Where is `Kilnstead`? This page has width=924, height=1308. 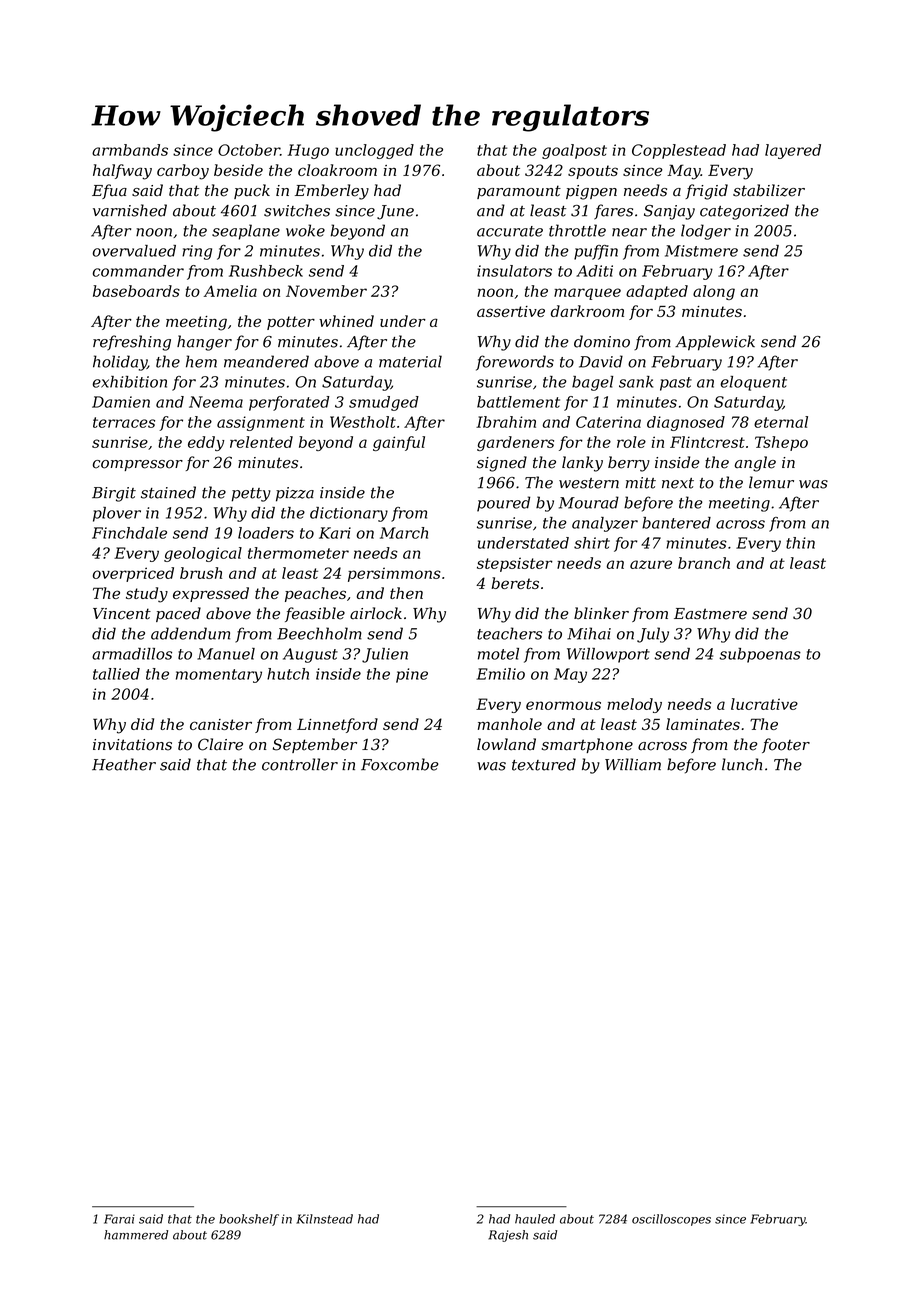 Kilnstead is located at coordinates (324, 1219).
